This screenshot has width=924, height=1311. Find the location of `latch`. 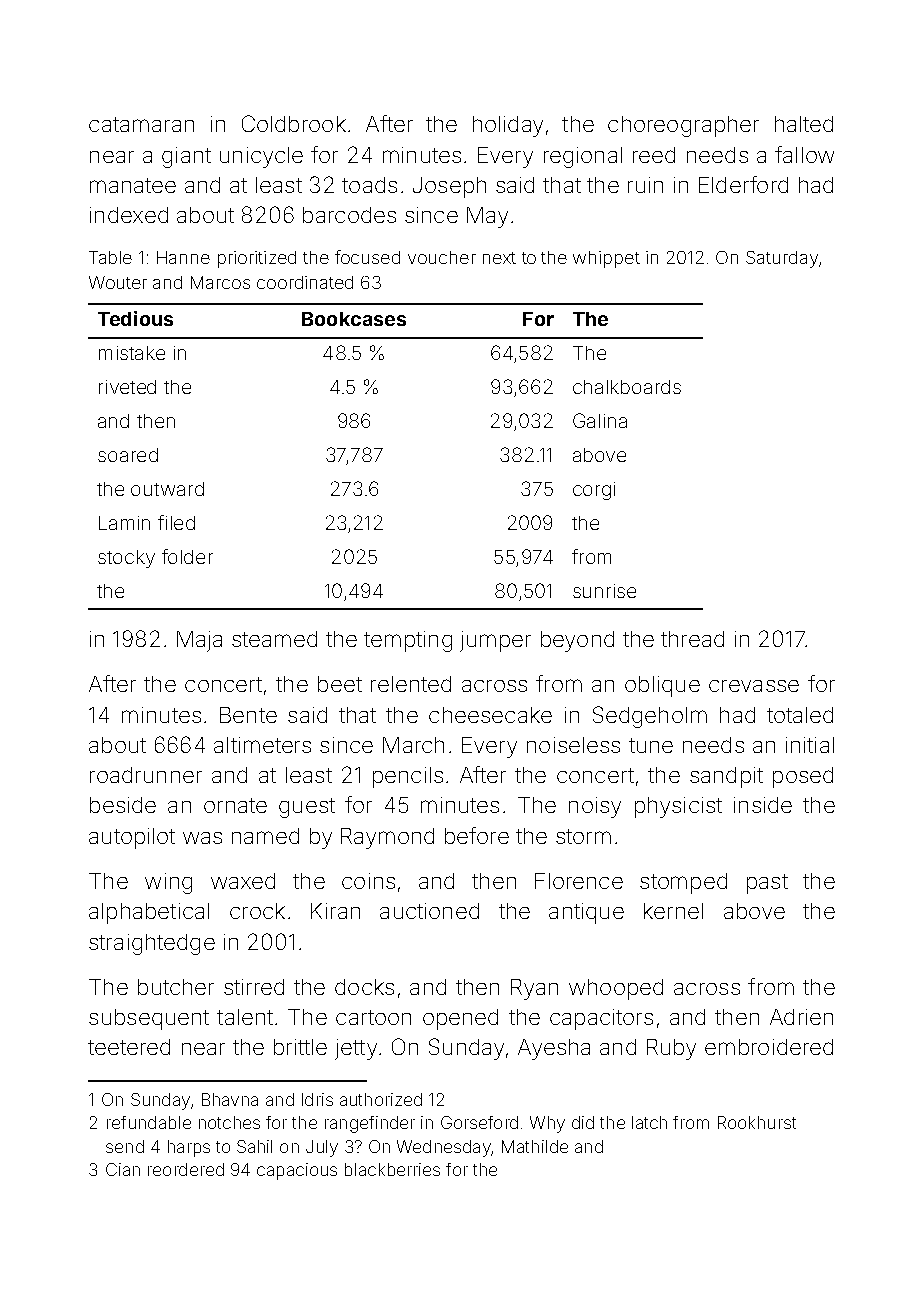

latch is located at coordinates (649, 1122).
